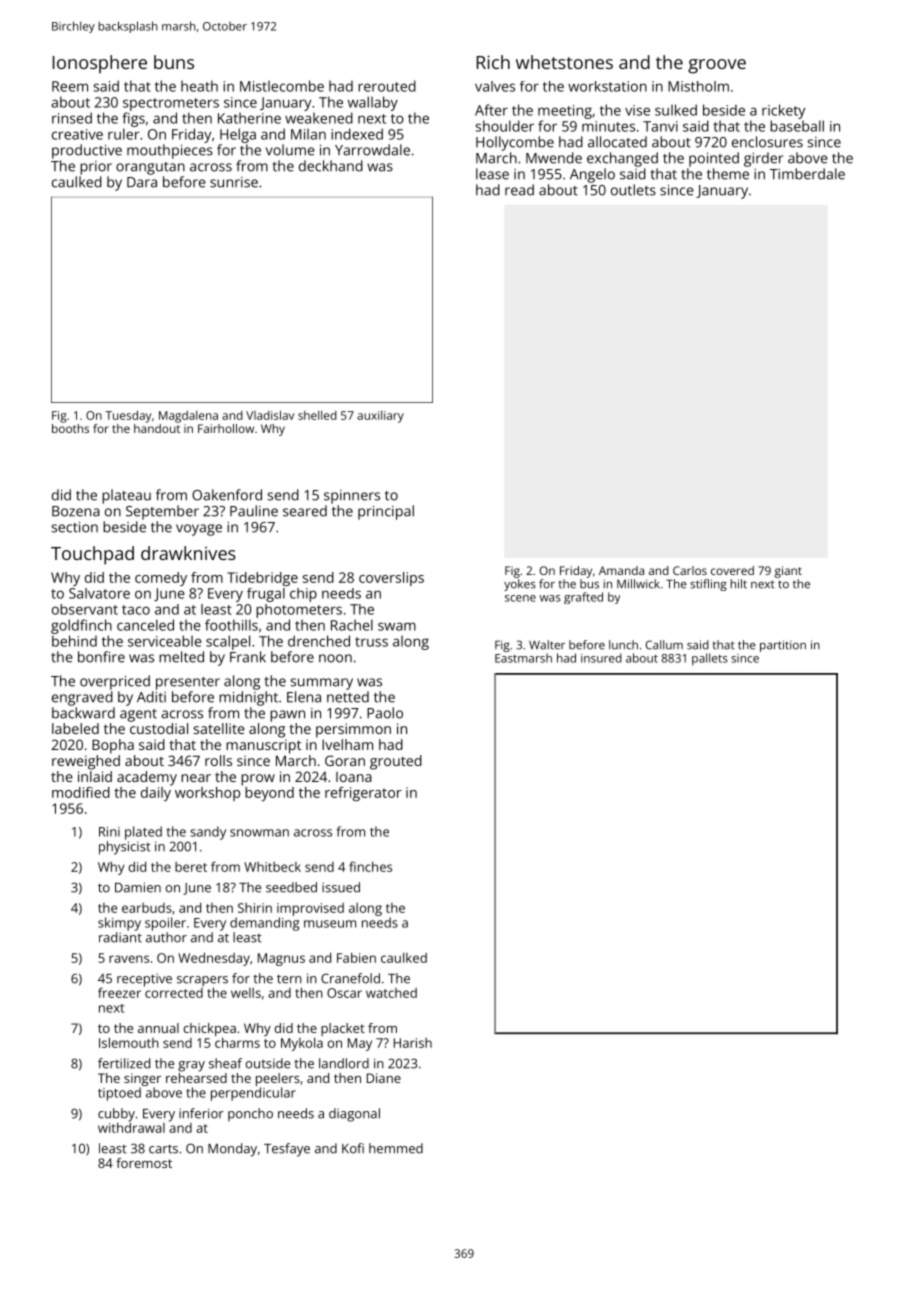 The width and height of the screenshot is (908, 1316). Describe the element at coordinates (520, 585) in the screenshot. I see `yokes` at that location.
